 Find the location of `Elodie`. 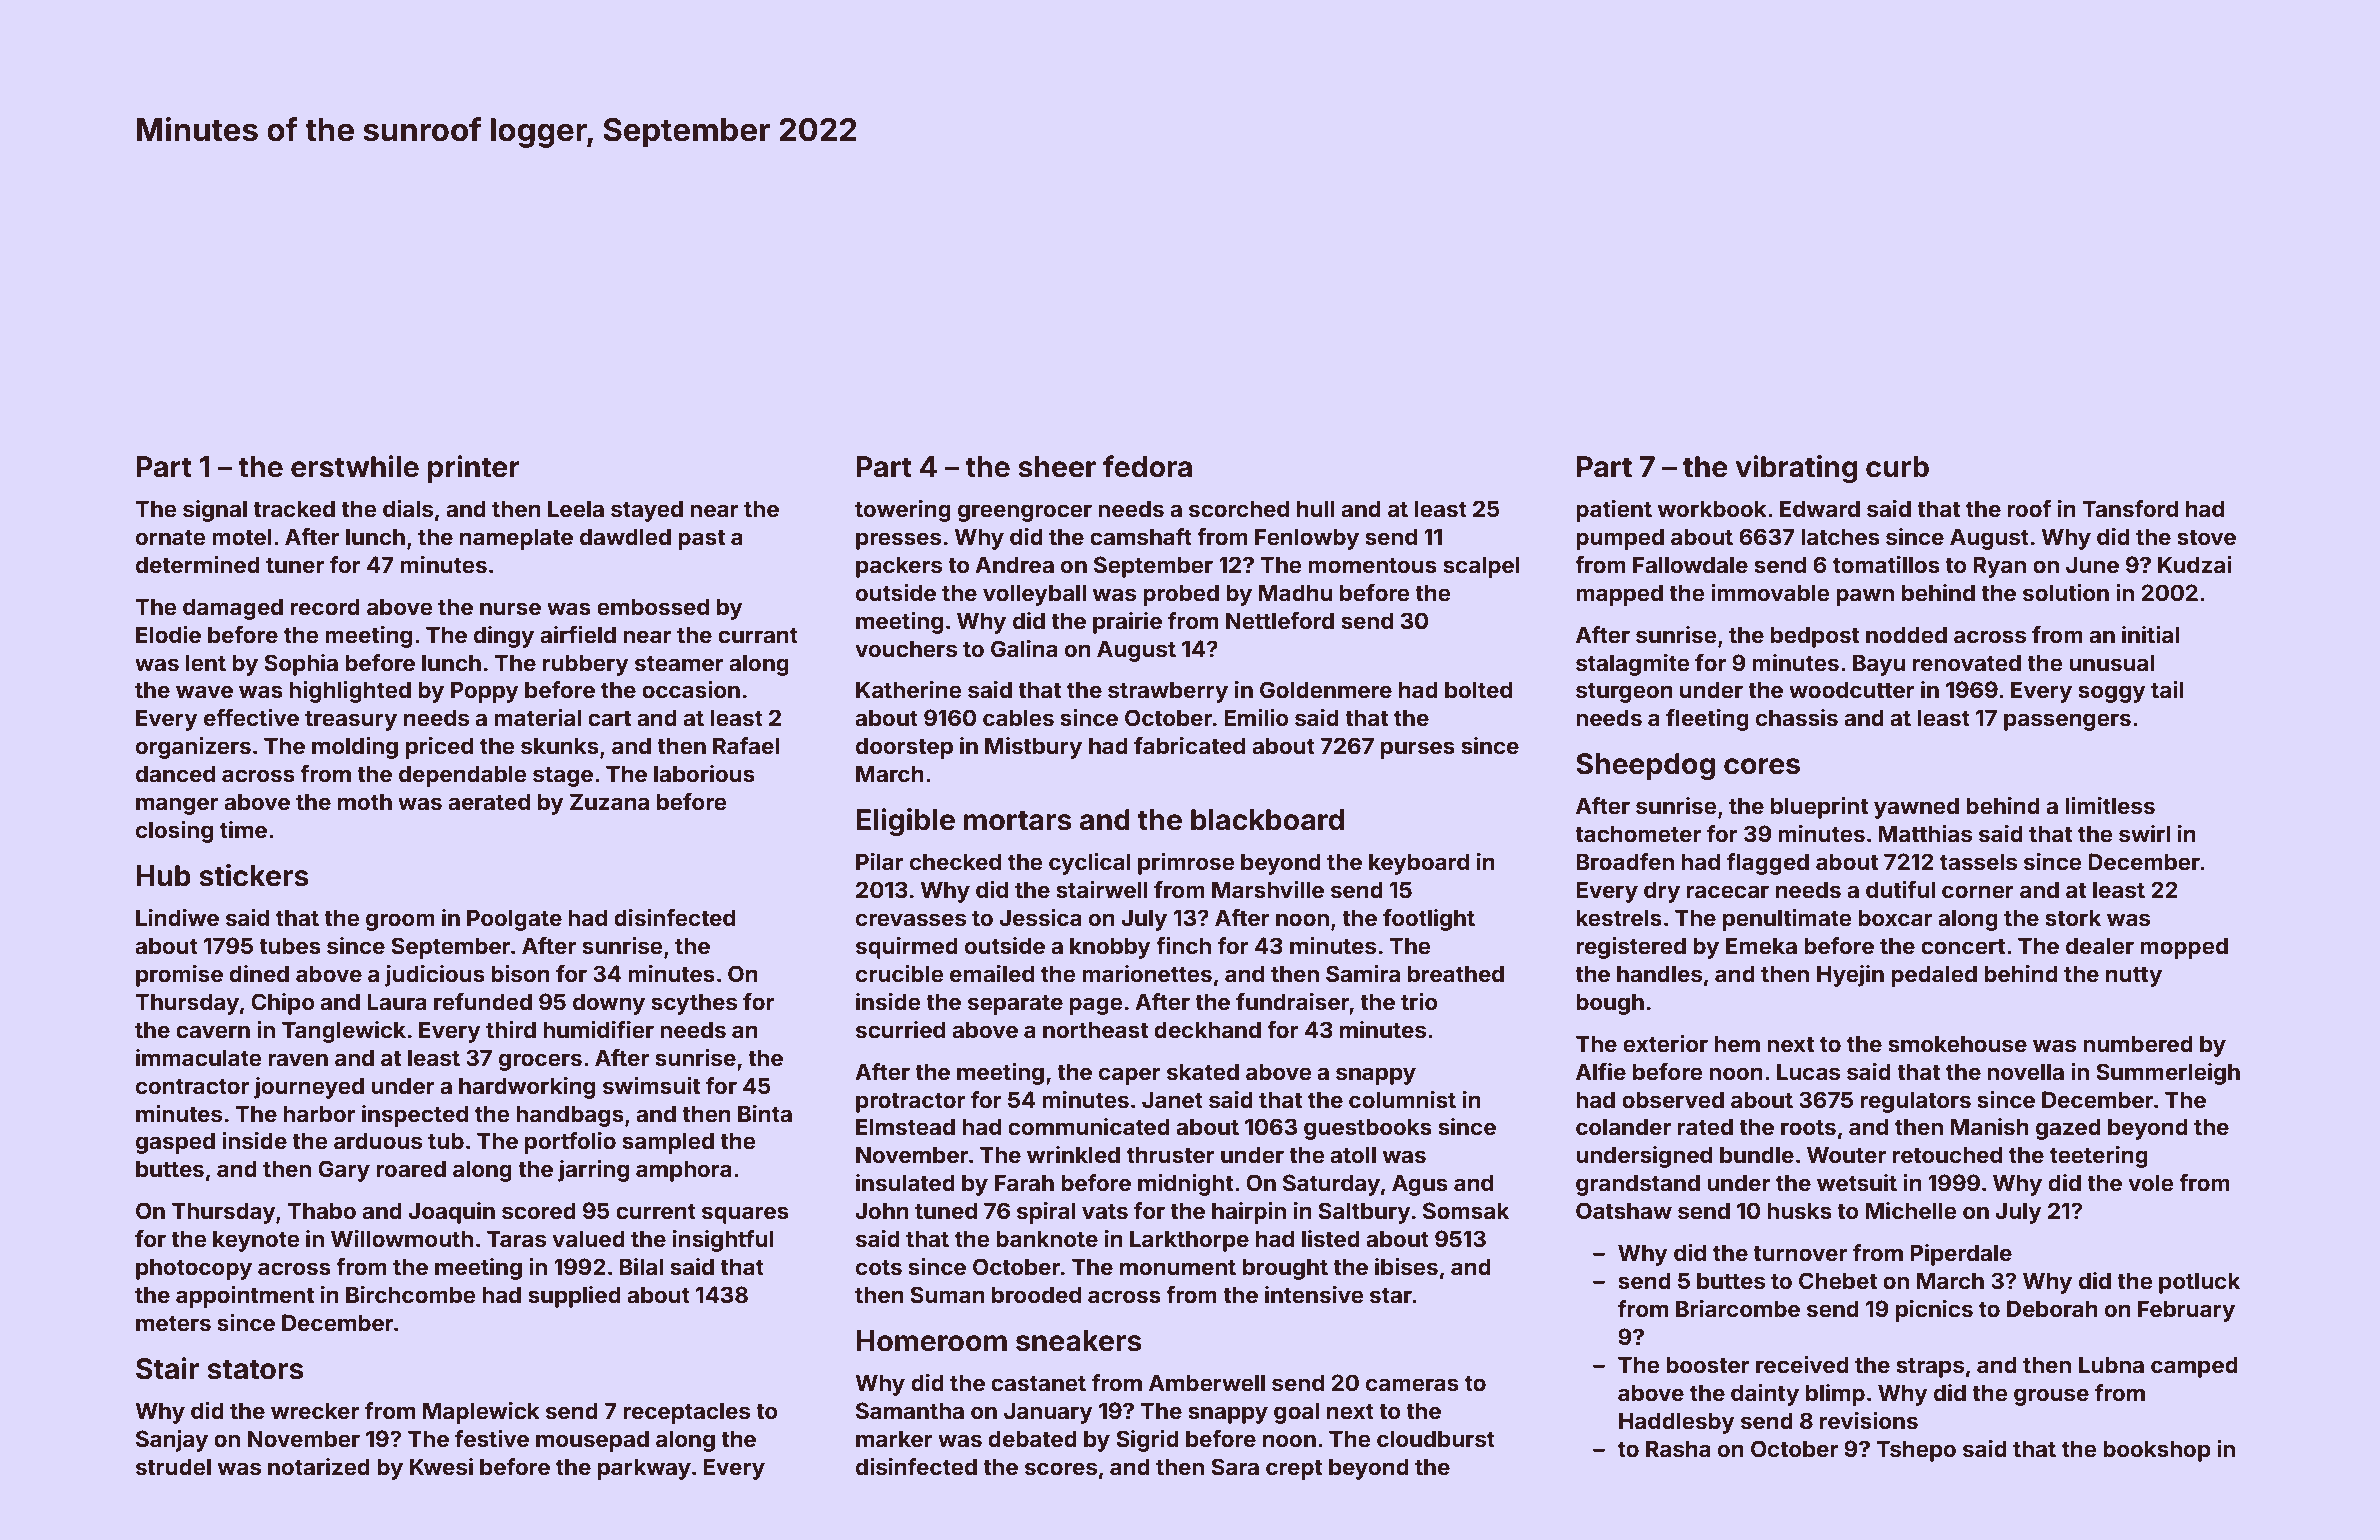

Elodie is located at coordinates (168, 635).
